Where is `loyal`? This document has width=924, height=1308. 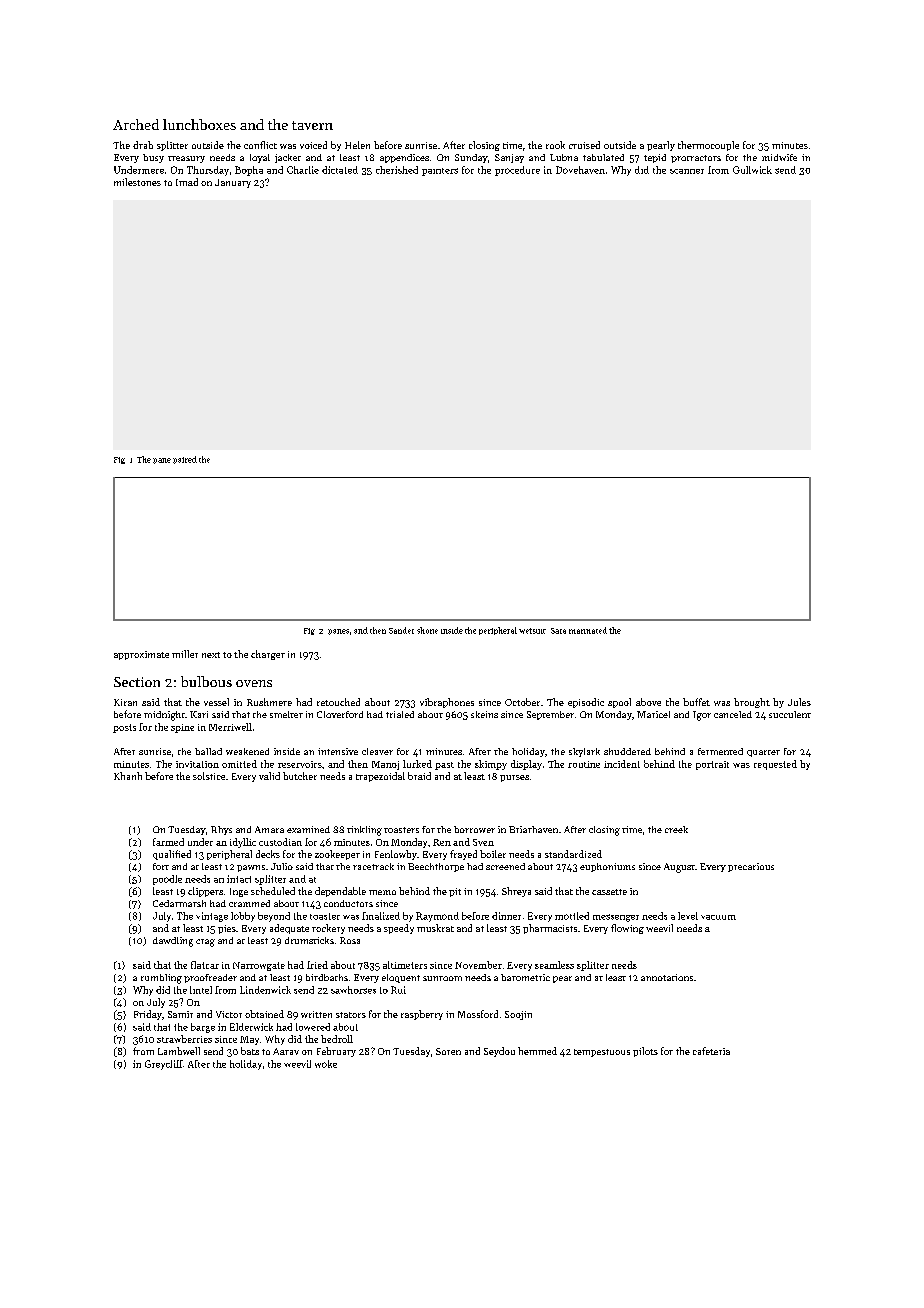 loyal is located at coordinates (260, 158).
